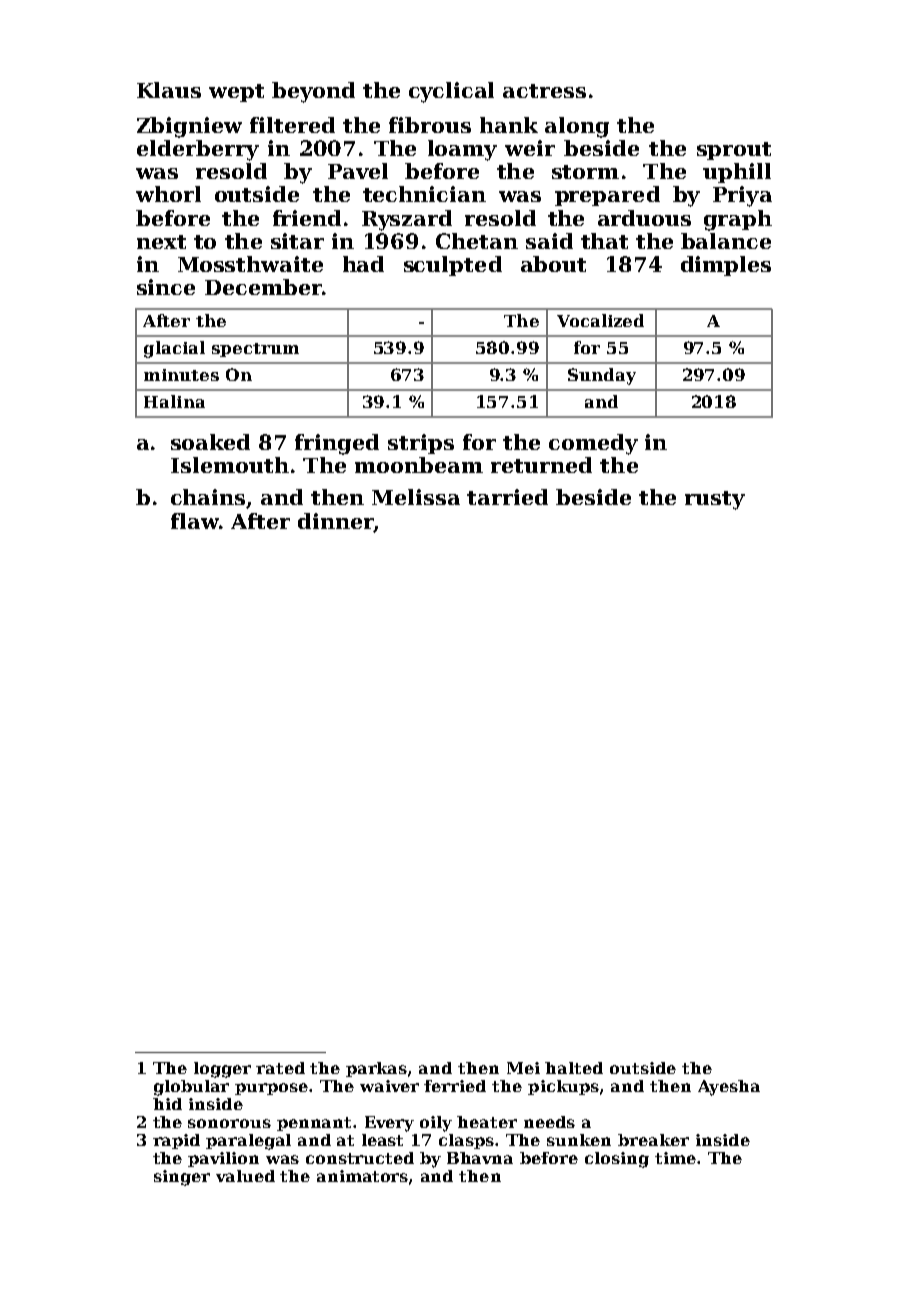 The height and width of the screenshot is (1316, 908). What do you see at coordinates (742, 196) in the screenshot?
I see `Priya` at bounding box center [742, 196].
